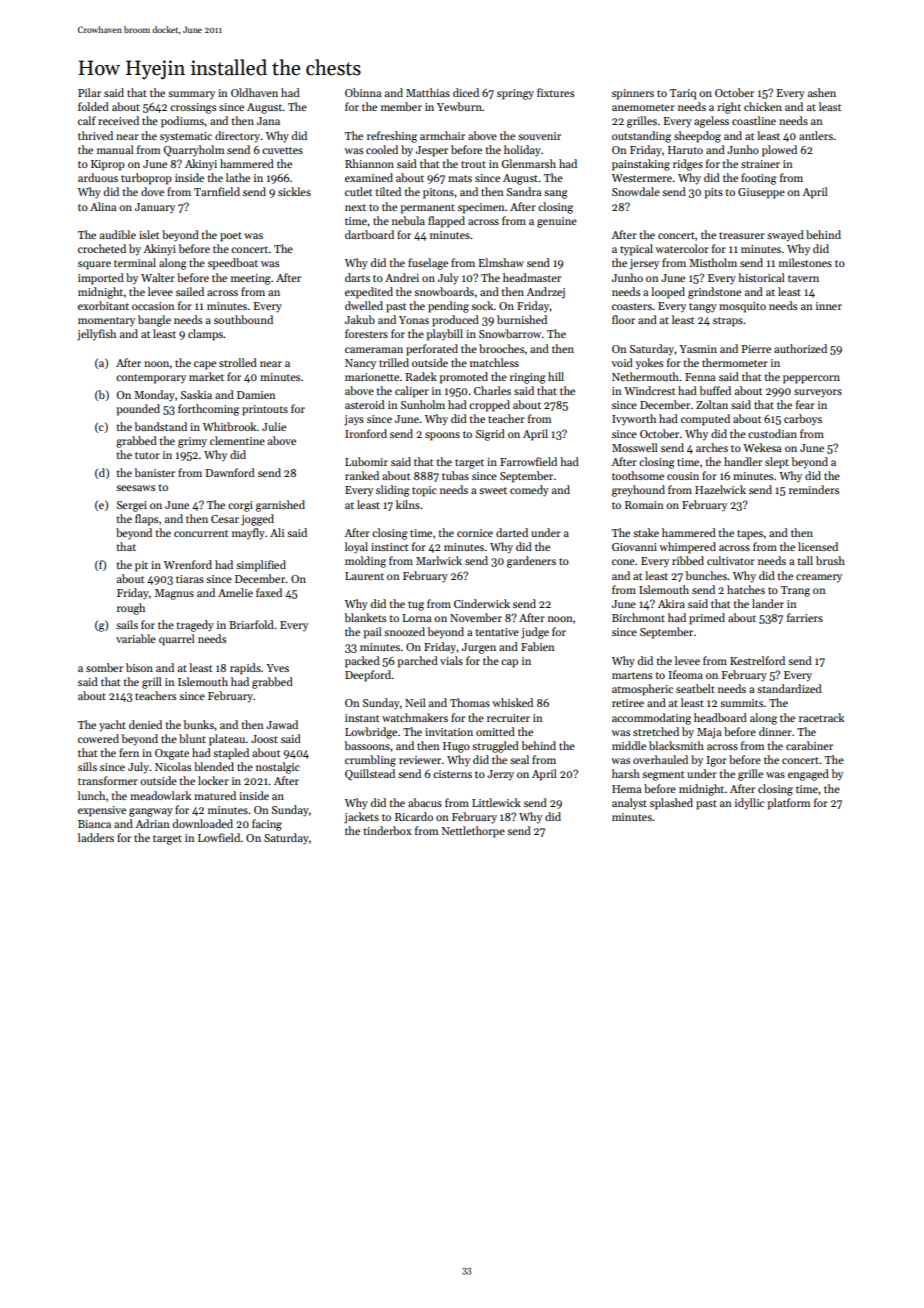  What do you see at coordinates (362, 475) in the screenshot?
I see `ranked` at bounding box center [362, 475].
